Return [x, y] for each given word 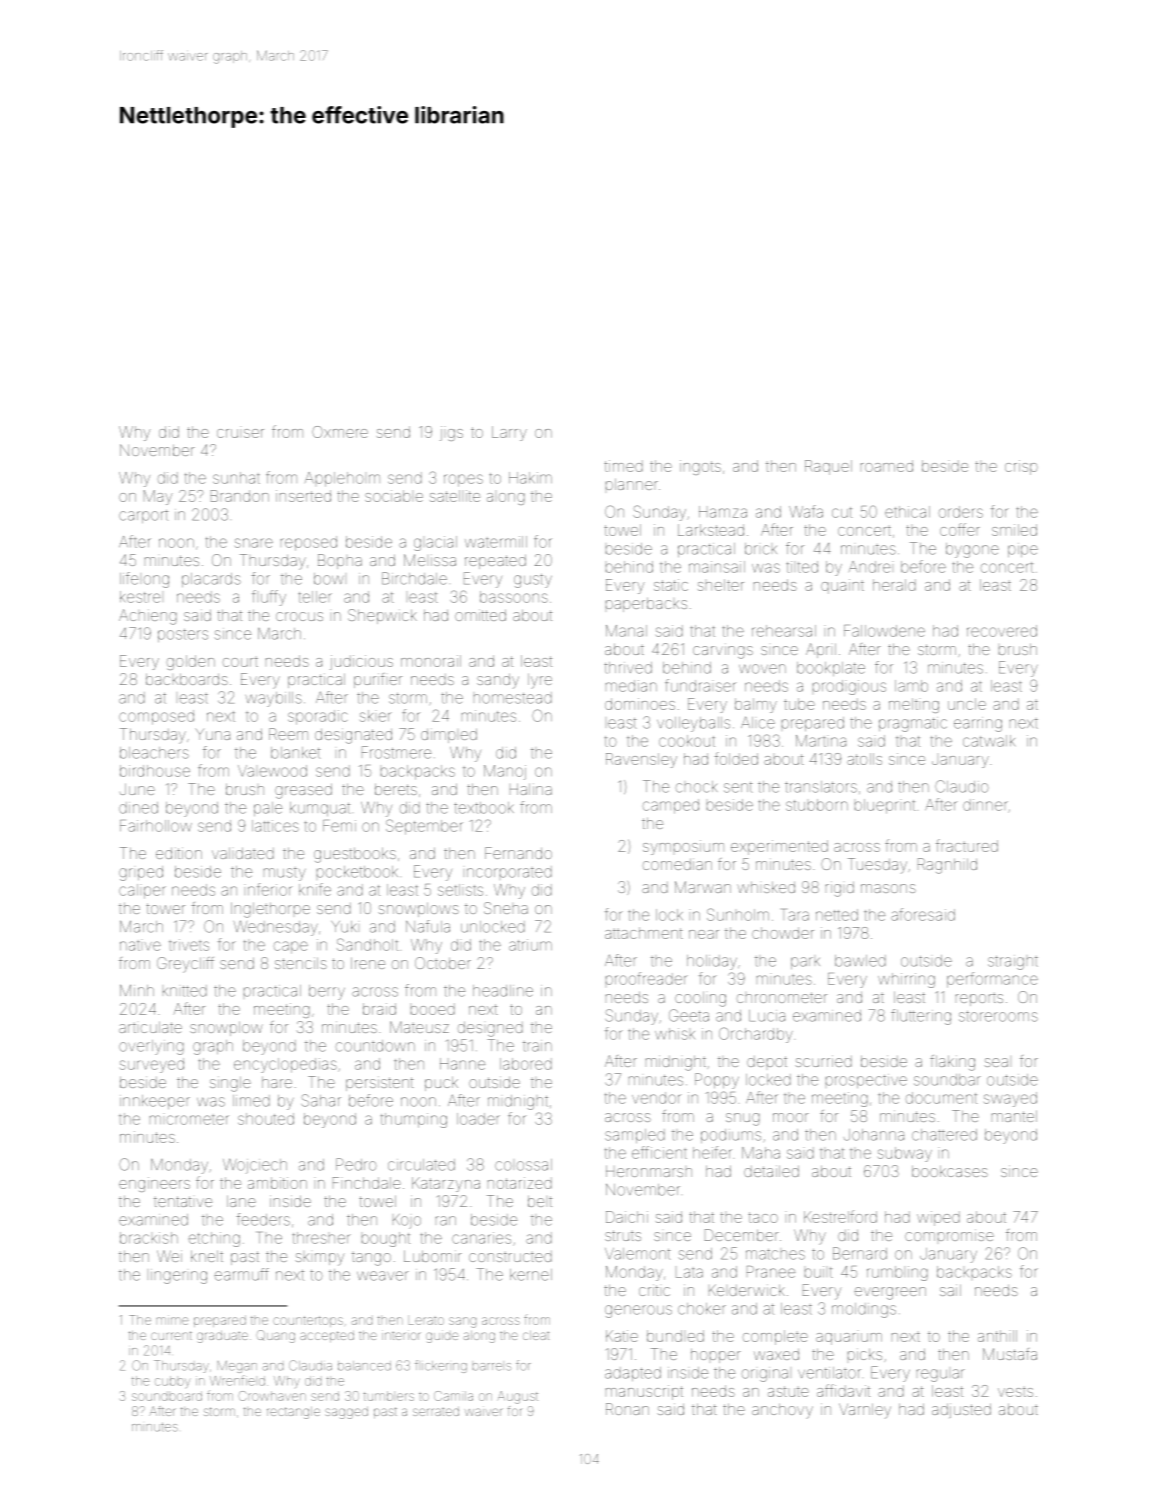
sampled [635, 1136]
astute [788, 1391]
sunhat [236, 478]
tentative [183, 1201]
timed [624, 466]
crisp [1021, 467]
